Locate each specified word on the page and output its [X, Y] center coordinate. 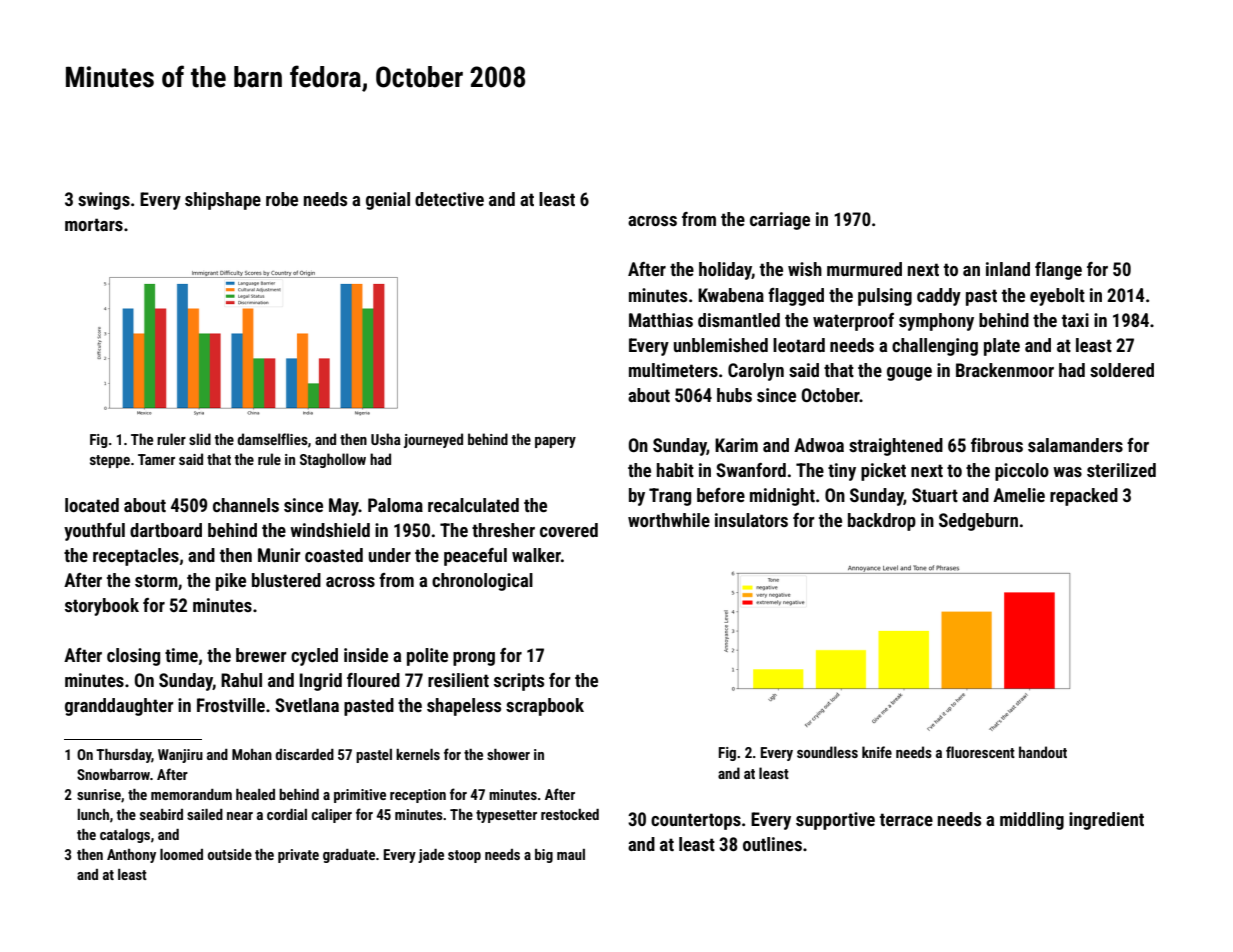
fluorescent [980, 752]
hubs [734, 395]
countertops [696, 821]
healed [255, 794]
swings [104, 201]
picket [883, 472]
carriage [780, 221]
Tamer [156, 459]
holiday [725, 271]
